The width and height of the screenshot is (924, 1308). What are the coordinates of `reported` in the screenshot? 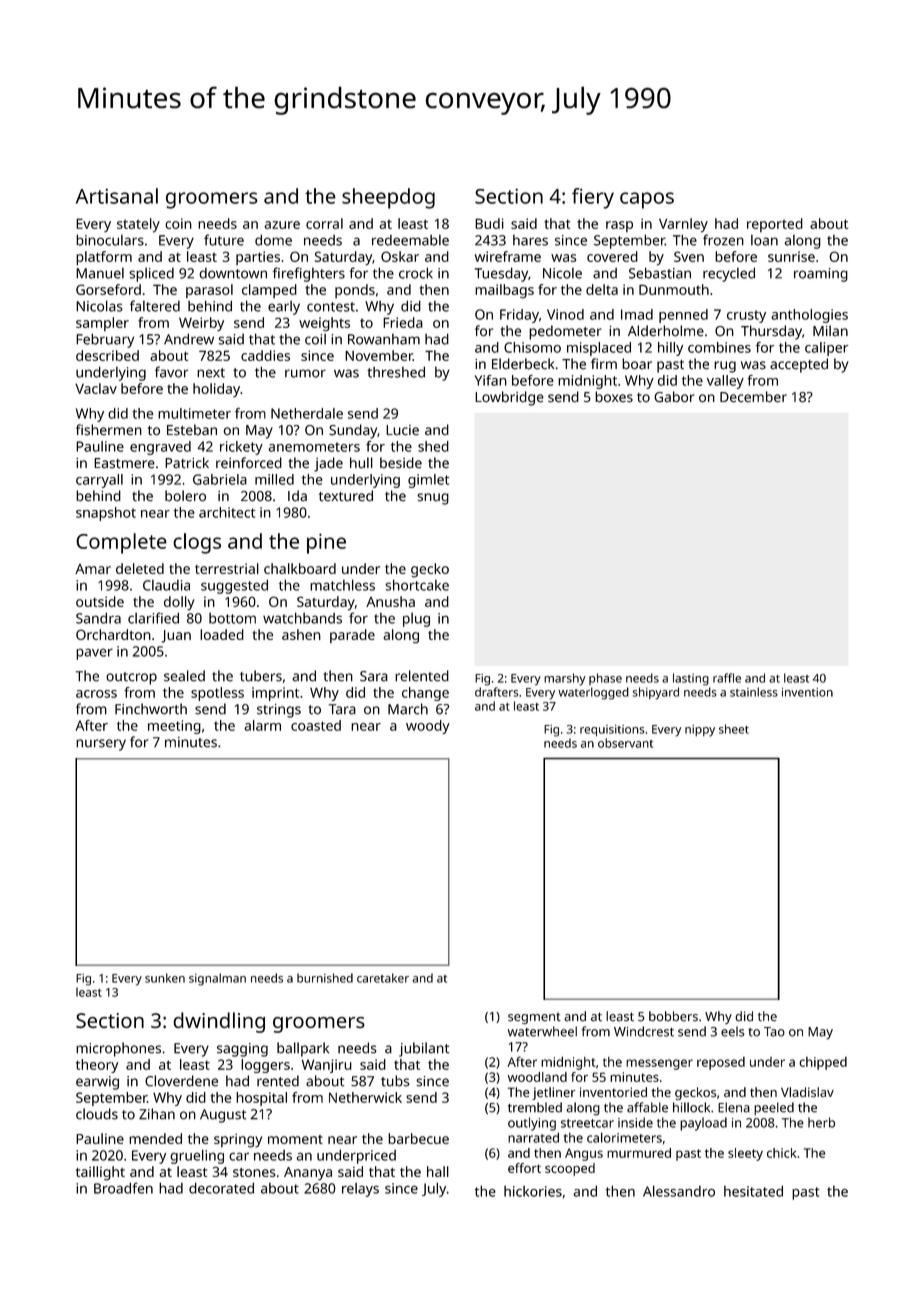 It's located at (775, 225).
